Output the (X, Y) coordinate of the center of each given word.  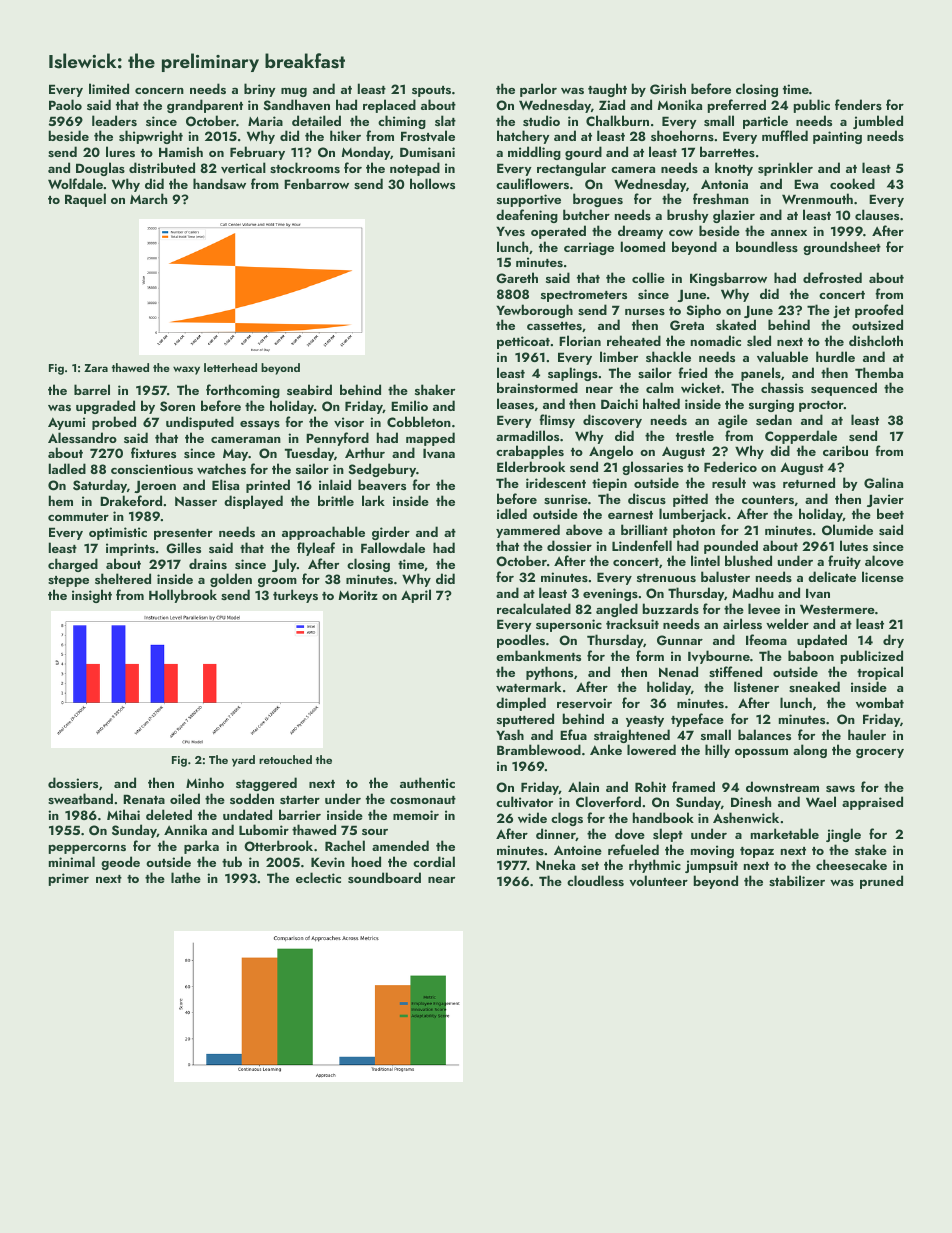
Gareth (517, 278)
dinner (556, 834)
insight (92, 596)
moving (712, 851)
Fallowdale (393, 547)
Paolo (65, 104)
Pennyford (337, 439)
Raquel (85, 200)
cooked (852, 183)
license (883, 576)
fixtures (153, 452)
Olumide (847, 530)
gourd (583, 153)
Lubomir (264, 829)
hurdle (835, 356)
